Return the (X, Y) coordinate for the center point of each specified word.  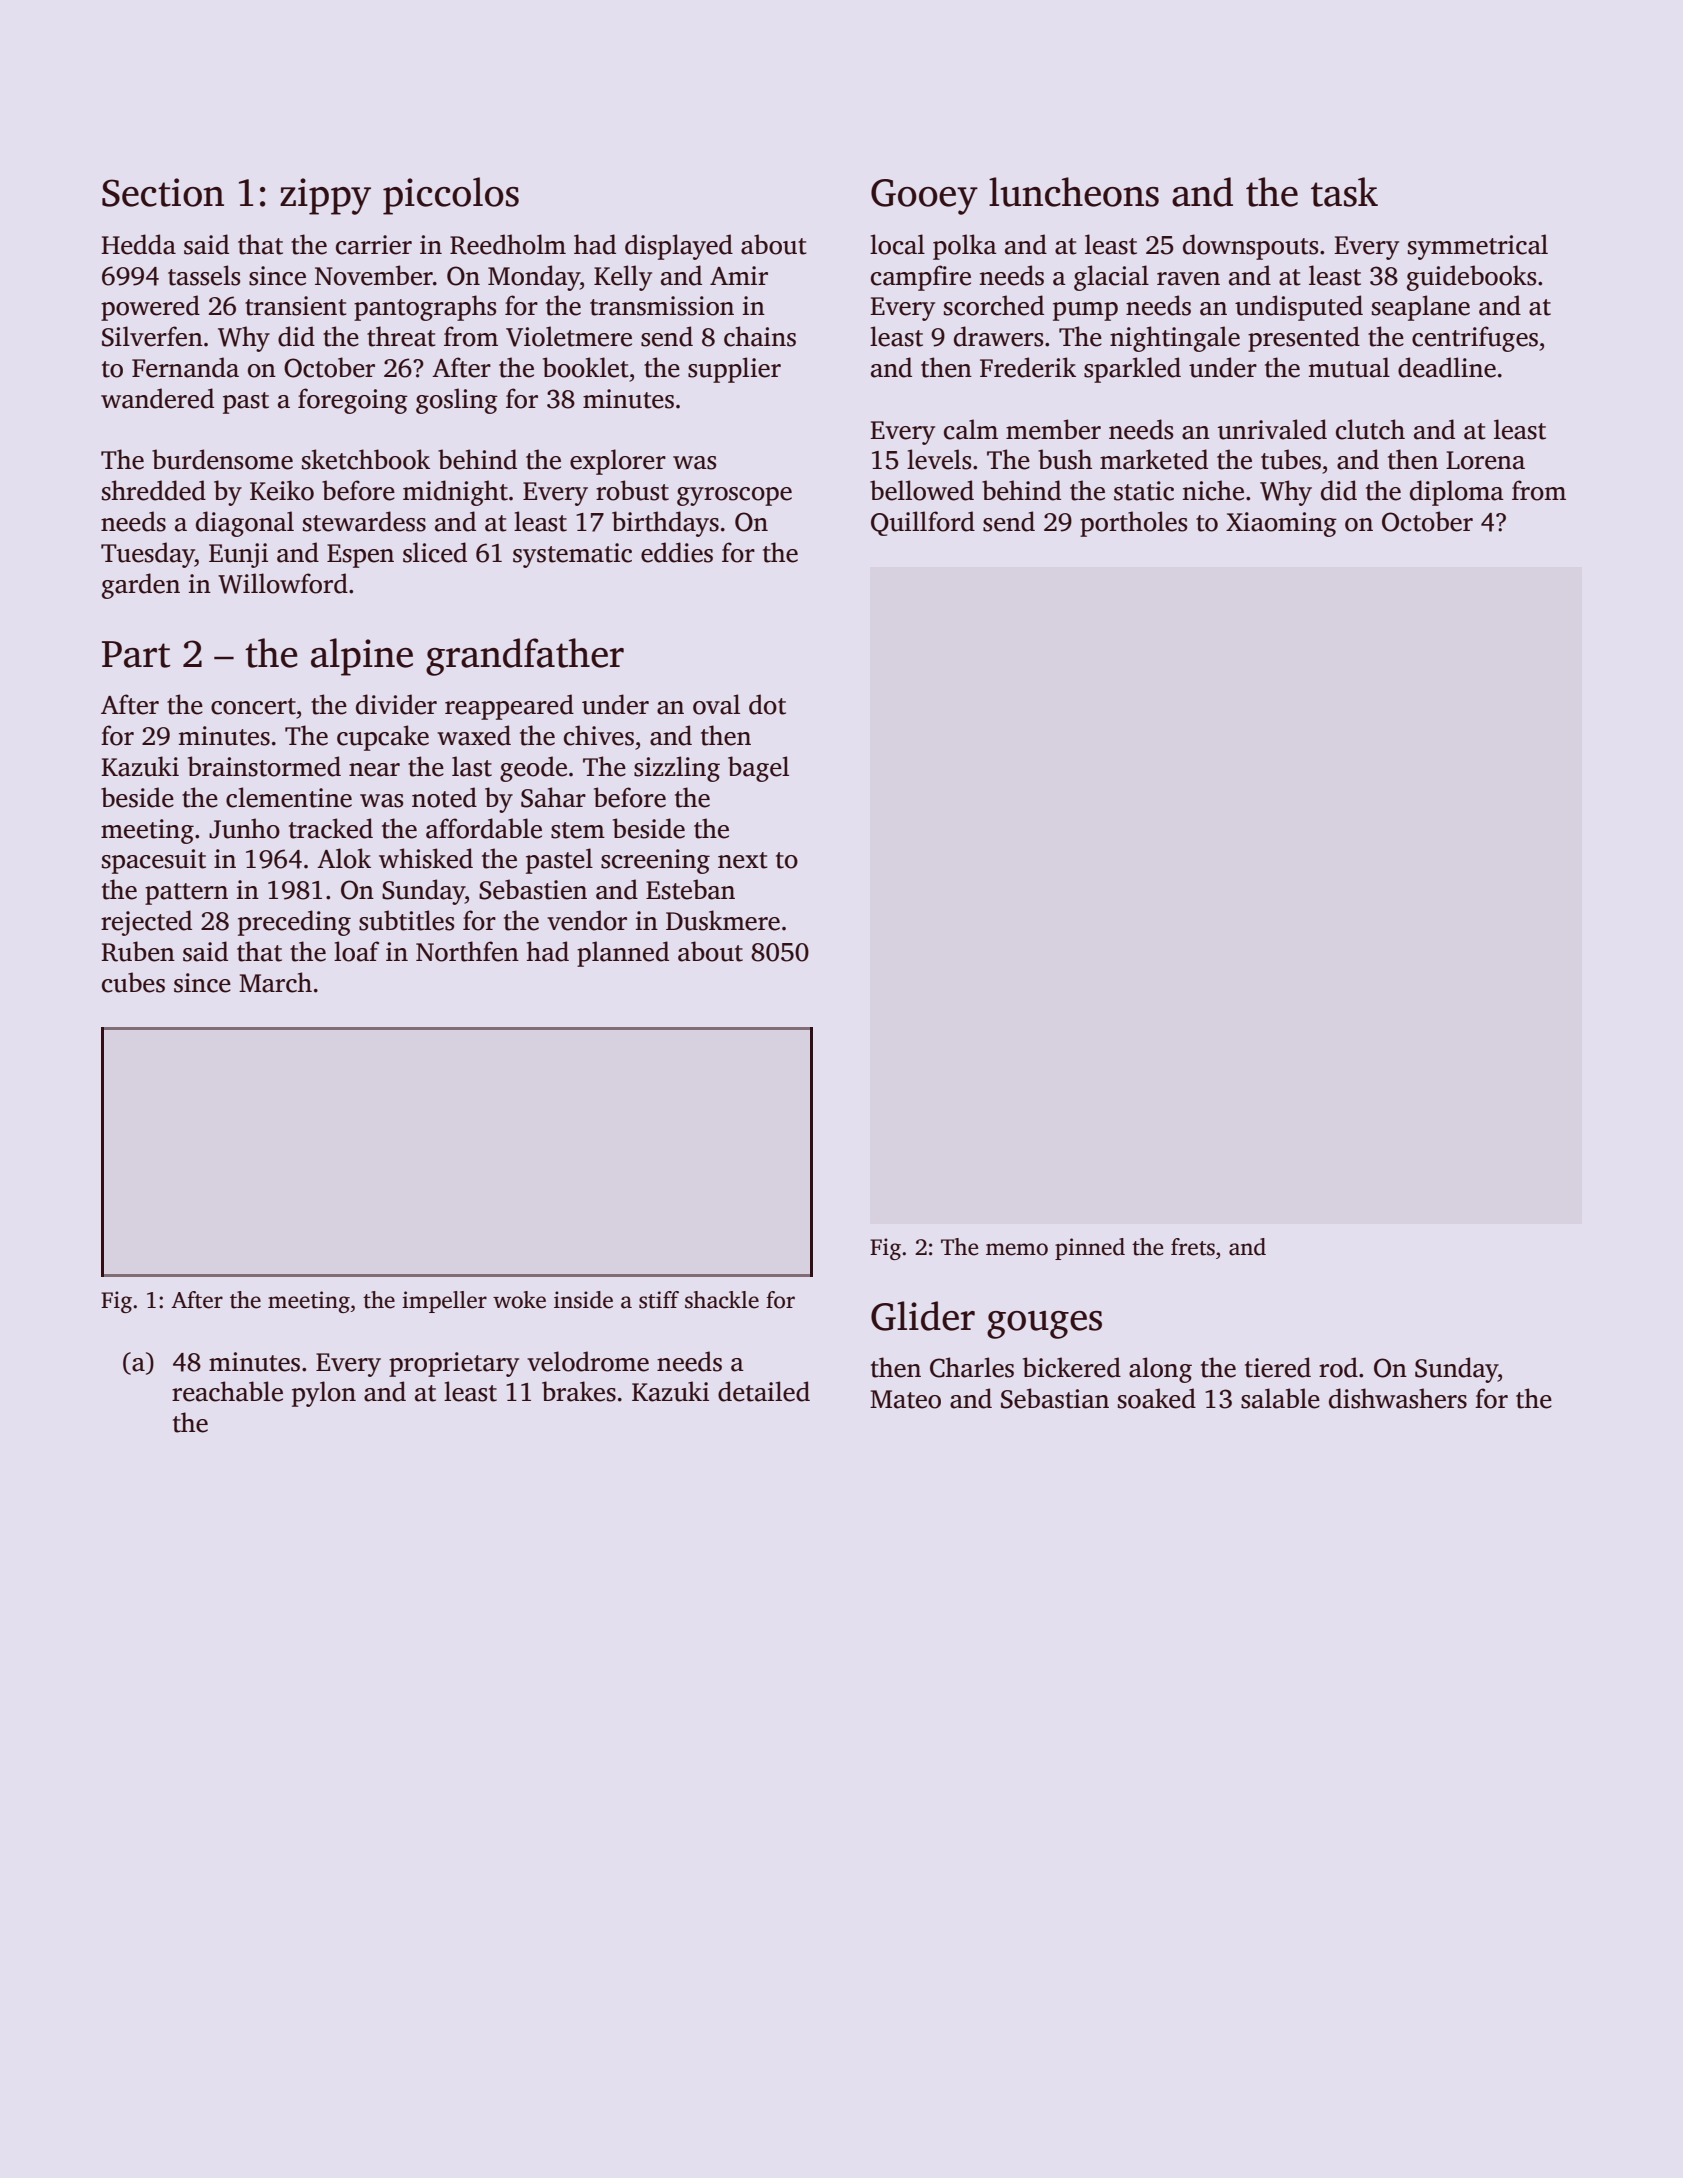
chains (760, 336)
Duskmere (723, 920)
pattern (186, 894)
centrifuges (1475, 339)
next (743, 860)
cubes (133, 982)
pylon (324, 1394)
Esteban (690, 889)
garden (141, 586)
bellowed (922, 490)
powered (150, 308)
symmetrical (1478, 247)
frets (1193, 1247)
